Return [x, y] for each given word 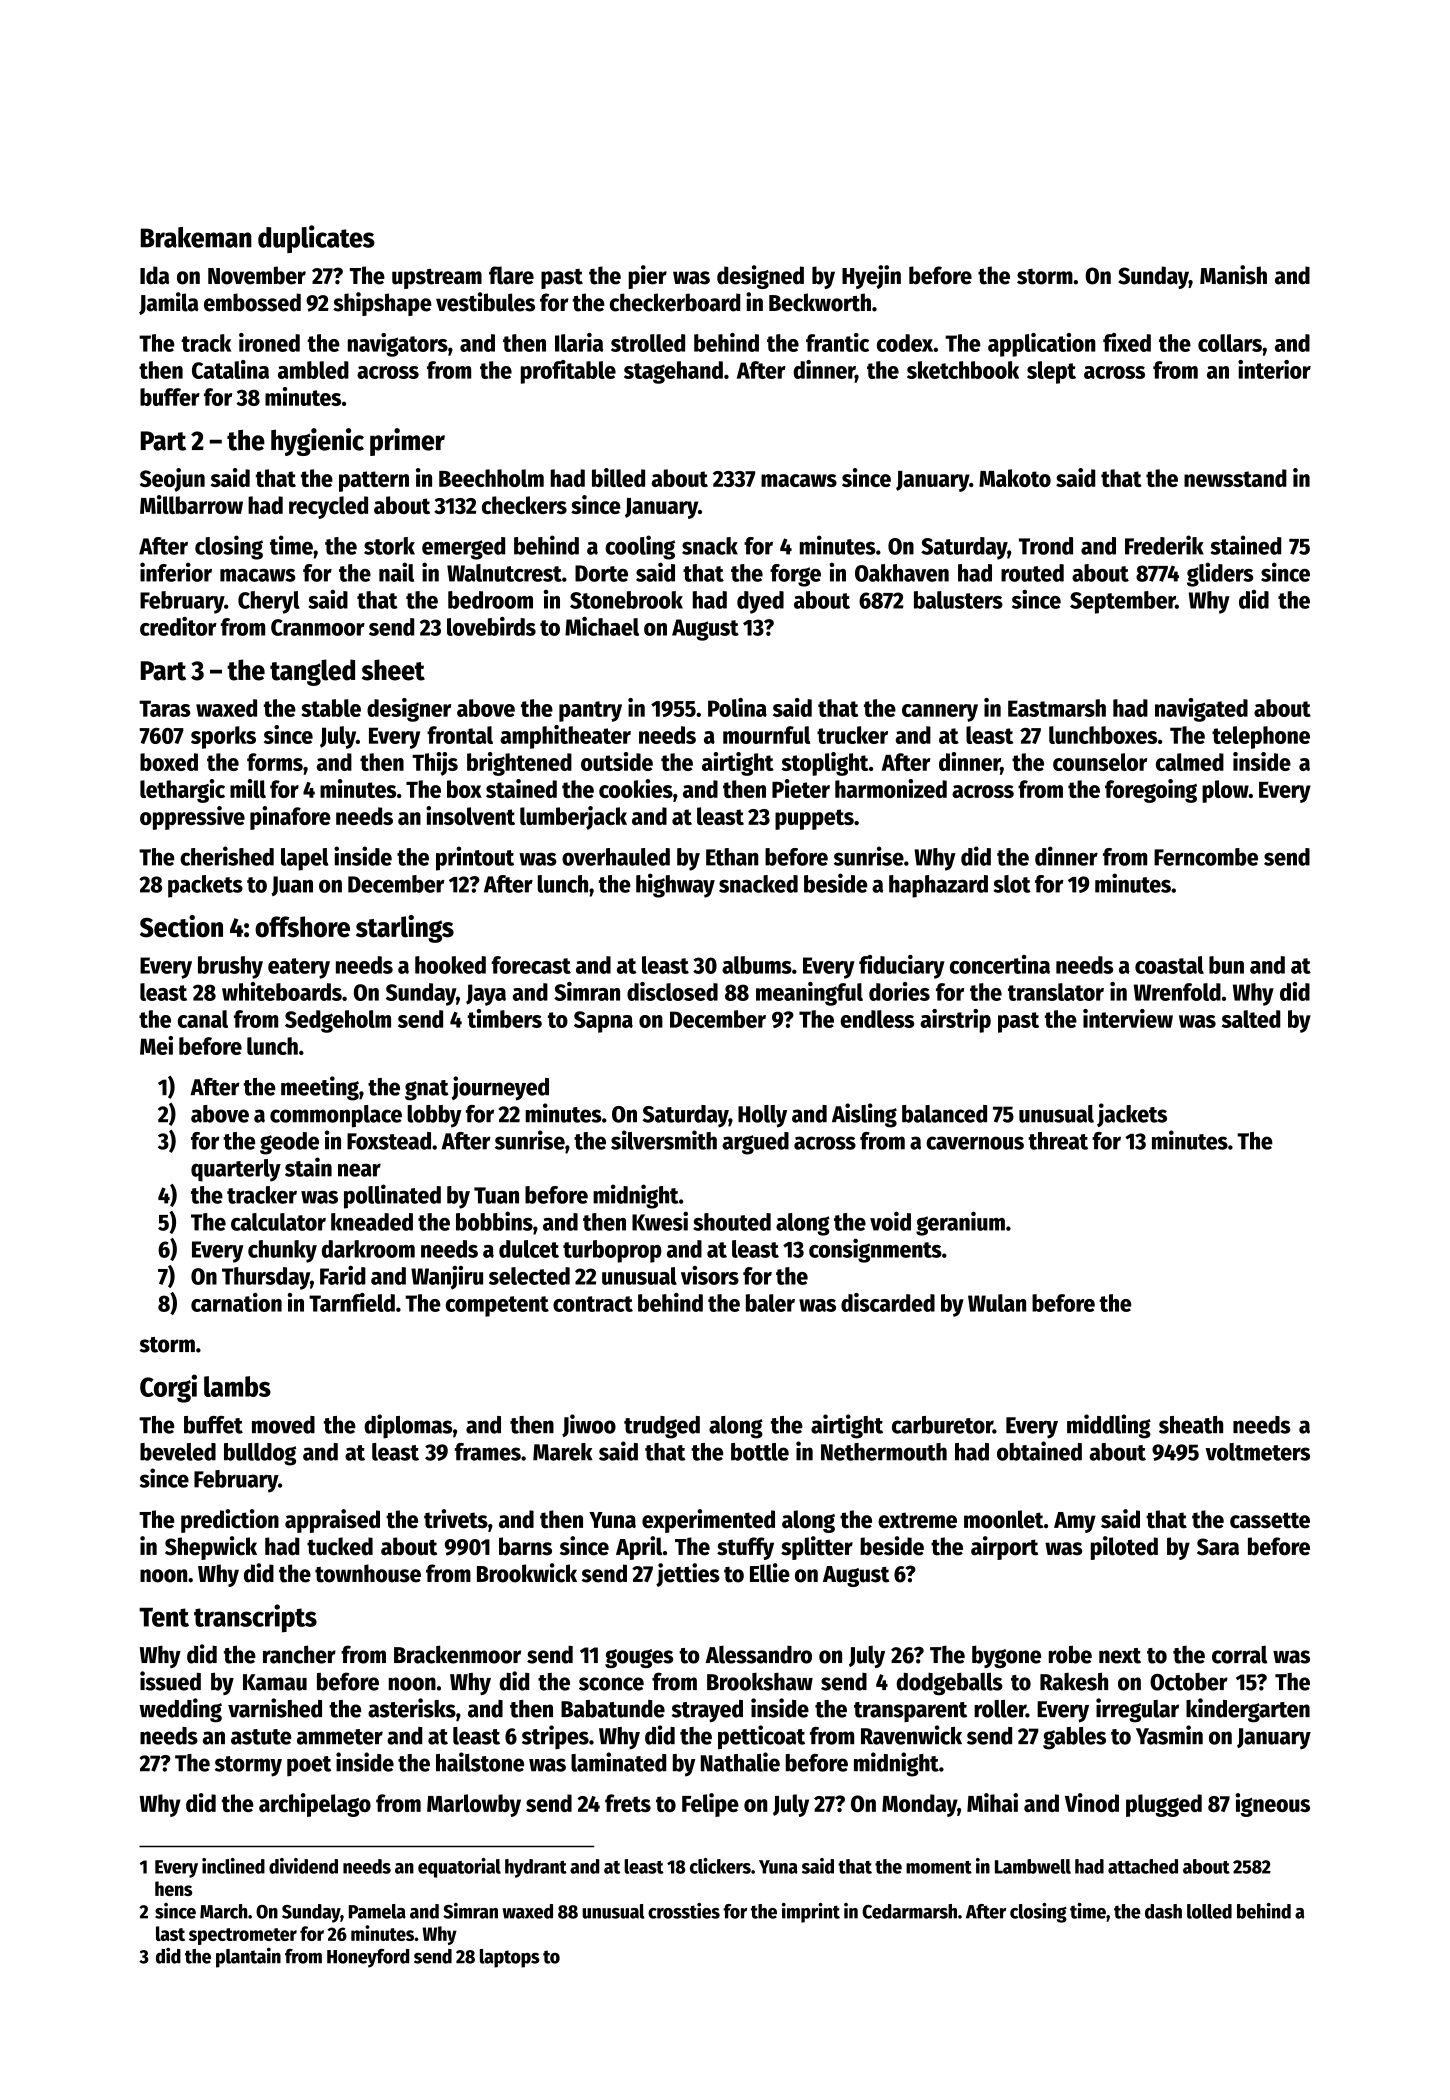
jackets [1132, 1115]
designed [760, 277]
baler [770, 1303]
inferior [176, 572]
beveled [178, 1452]
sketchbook [963, 370]
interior [1274, 369]
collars [1230, 343]
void [890, 1221]
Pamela [377, 1911]
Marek [562, 1452]
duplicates [316, 239]
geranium [960, 1223]
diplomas [408, 1426]
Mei [156, 1045]
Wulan [997, 1303]
